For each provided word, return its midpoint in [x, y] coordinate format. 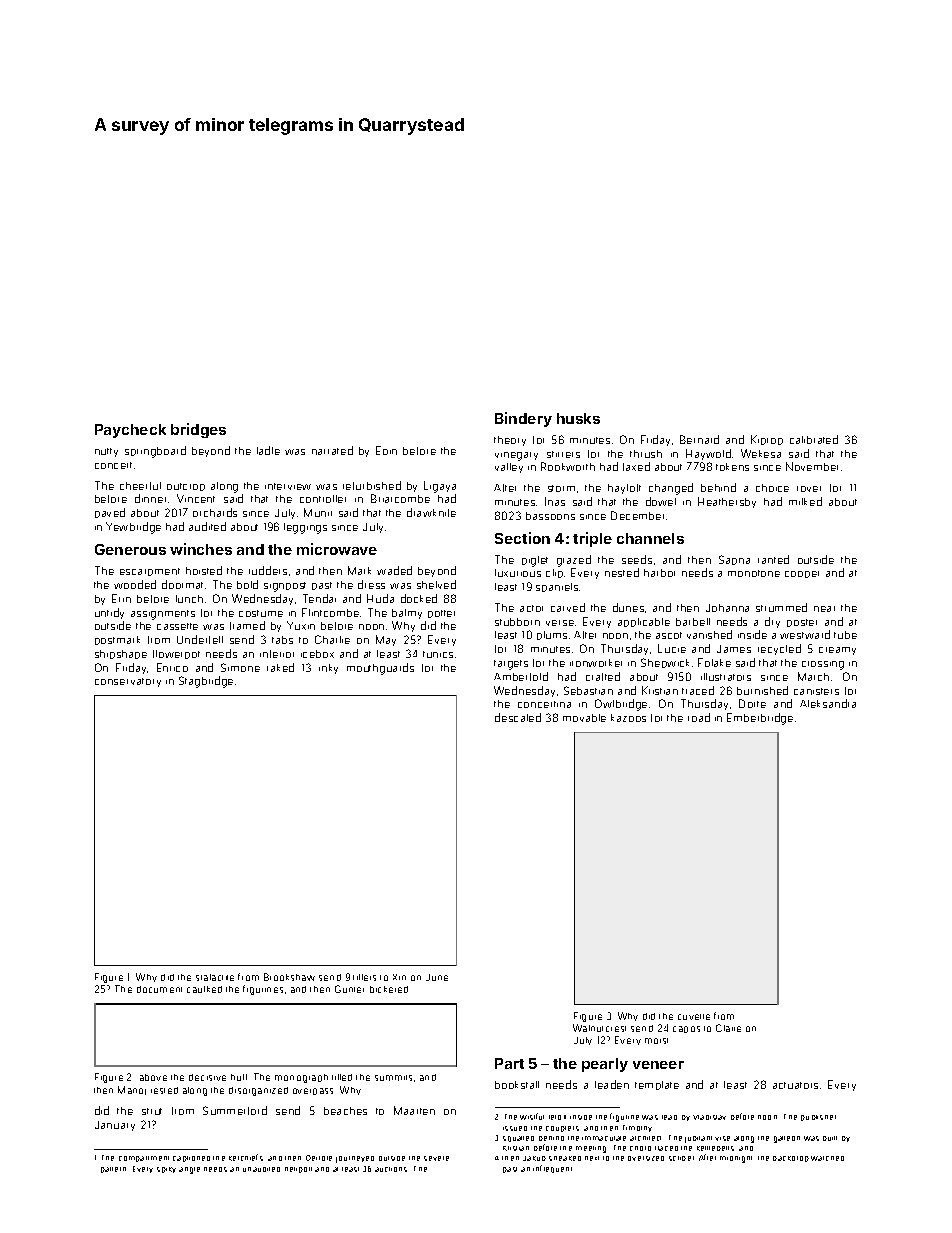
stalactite [215, 977]
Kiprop [767, 440]
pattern [113, 1170]
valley [509, 468]
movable [584, 718]
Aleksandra [828, 703]
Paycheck [130, 431]
